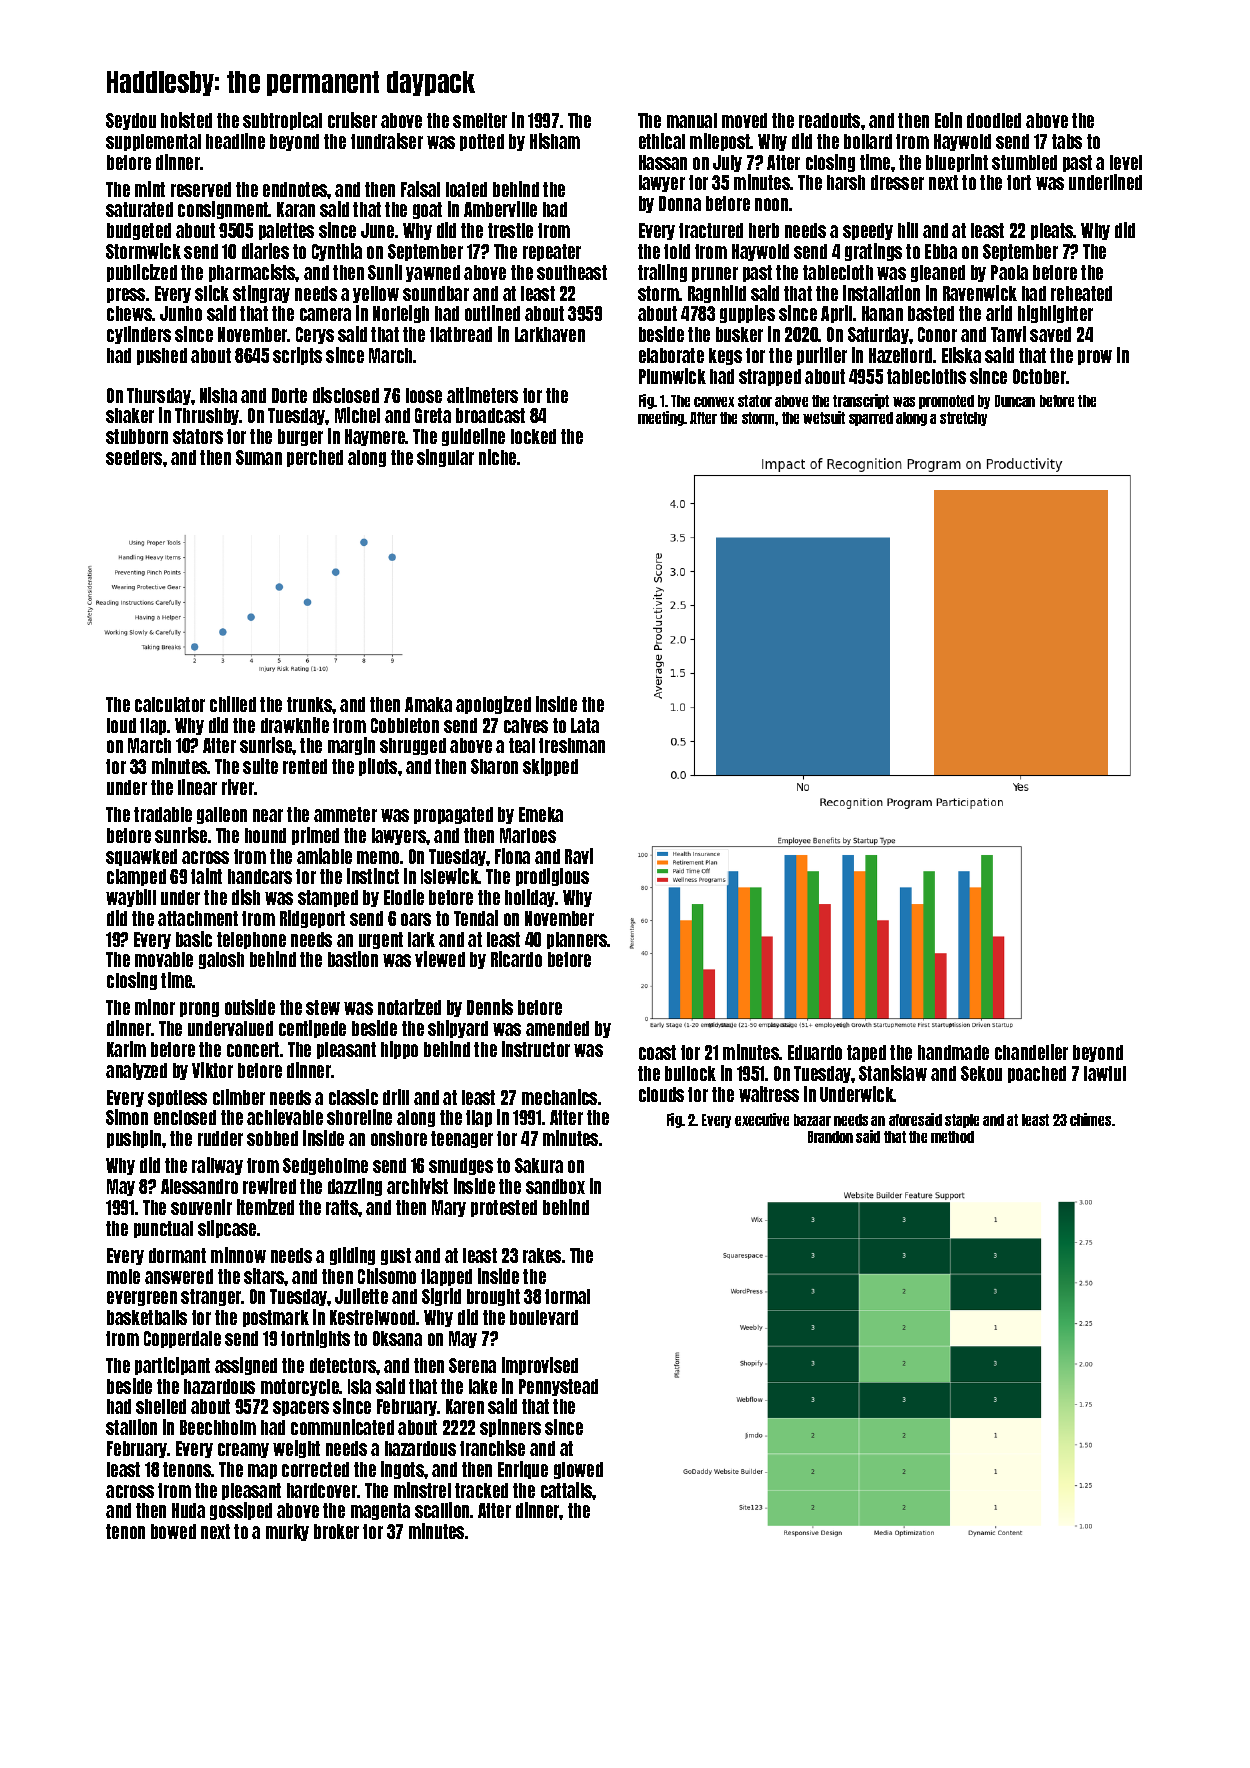  Describe the element at coordinates (897, 182) in the screenshot. I see `dresser` at that location.
